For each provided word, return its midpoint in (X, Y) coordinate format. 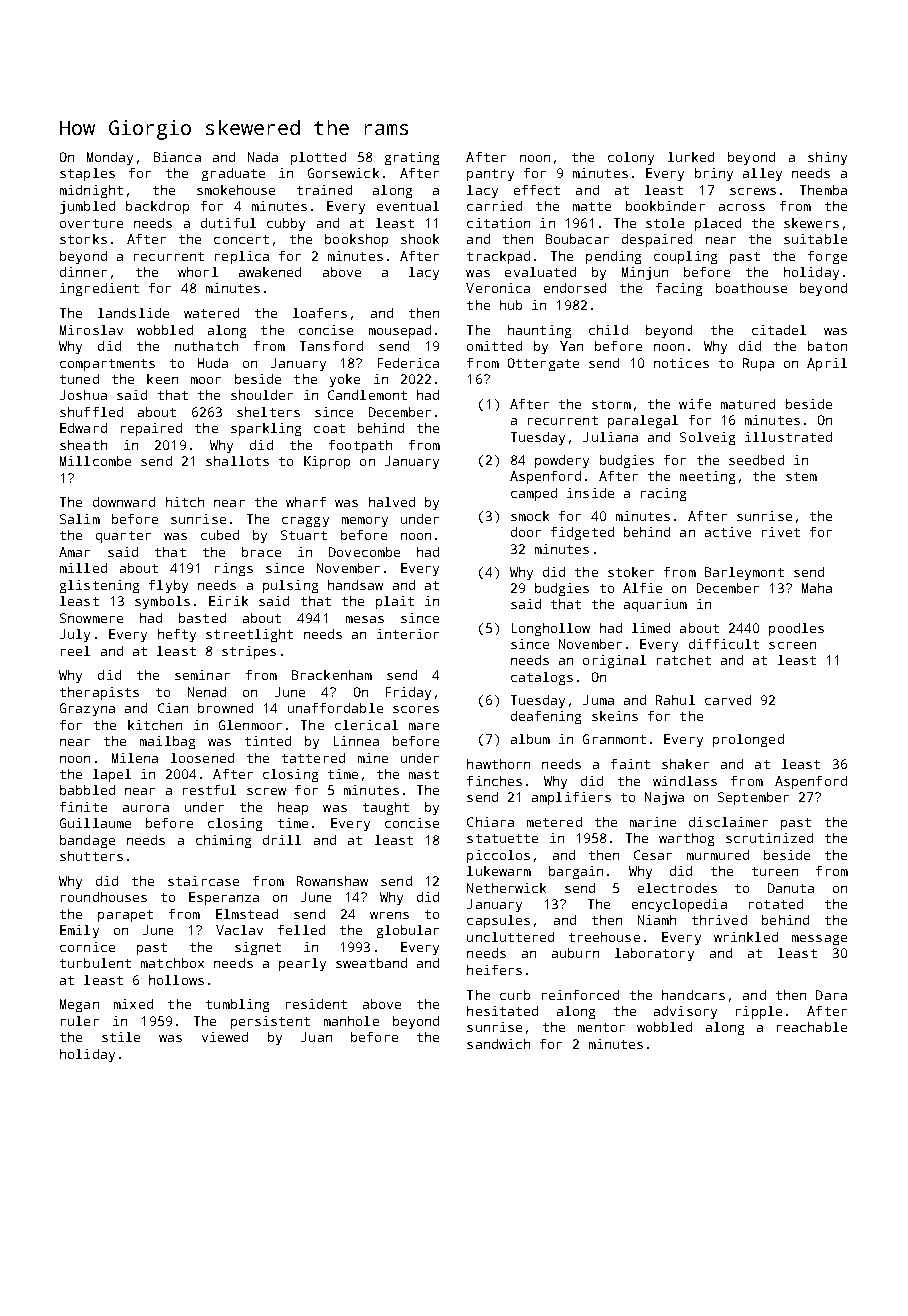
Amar (74, 552)
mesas (365, 619)
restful (209, 790)
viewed (225, 1037)
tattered (313, 758)
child (608, 330)
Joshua (83, 395)
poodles (796, 629)
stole (665, 223)
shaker (685, 764)
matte (592, 206)
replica (242, 257)
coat (329, 428)
